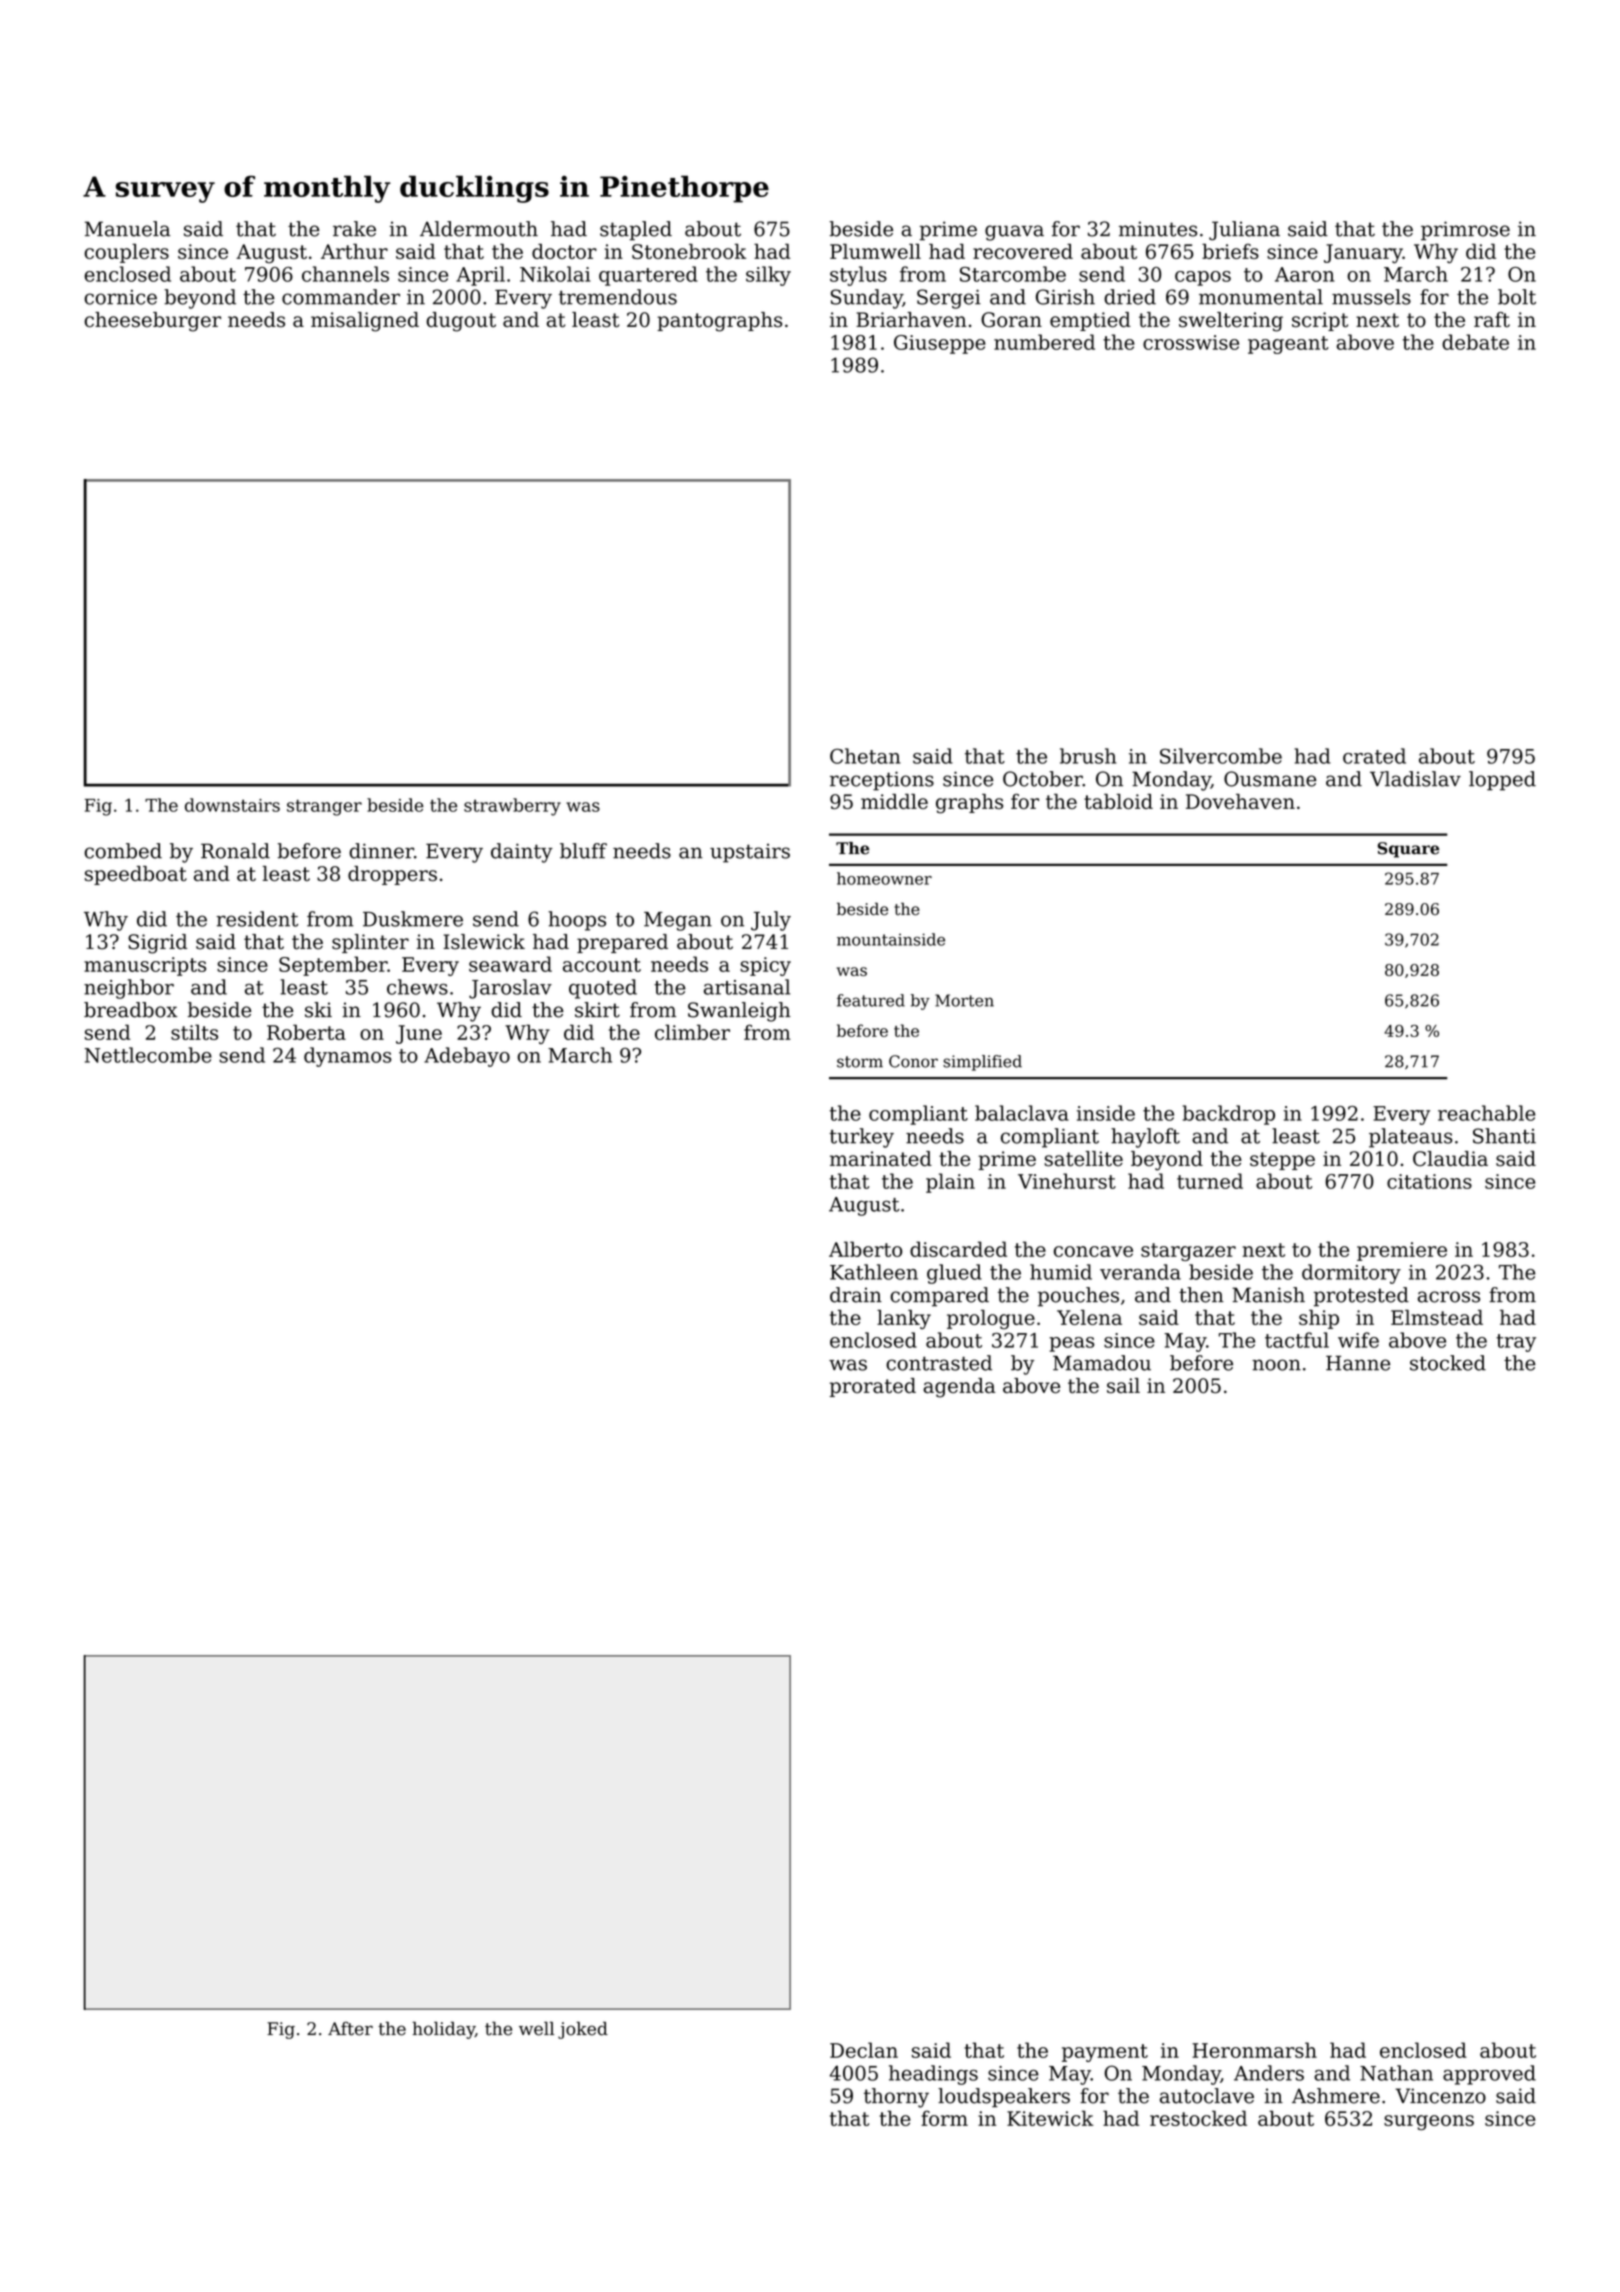 This screenshot has height=2292, width=1620. Describe the element at coordinates (692, 1032) in the screenshot. I see `climber` at that location.
